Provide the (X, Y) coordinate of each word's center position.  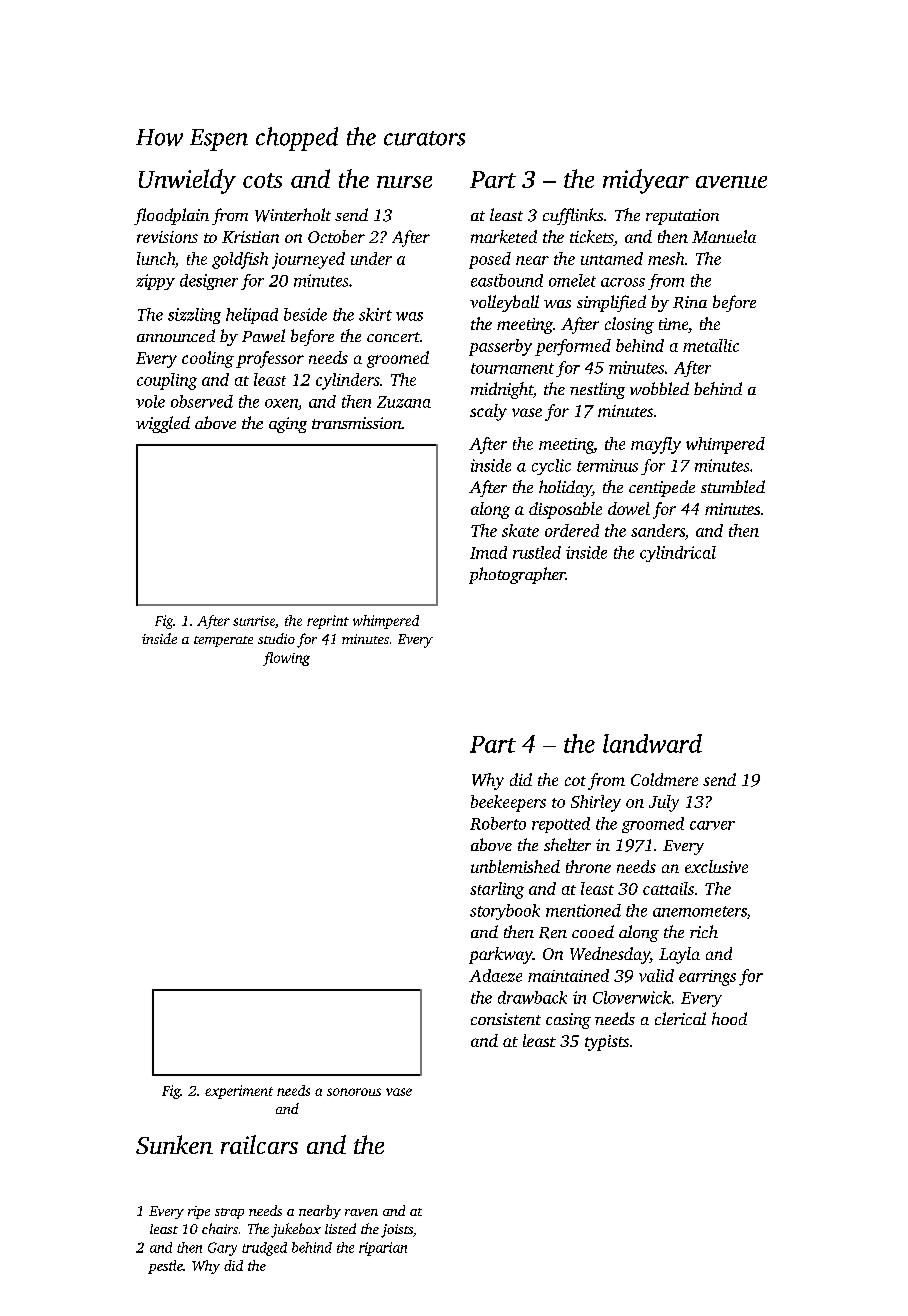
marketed (504, 236)
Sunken (174, 1144)
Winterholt (293, 215)
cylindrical (678, 554)
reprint (328, 622)
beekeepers (508, 803)
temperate (223, 641)
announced (176, 335)
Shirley (596, 803)
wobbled (659, 388)
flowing (286, 659)
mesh (666, 258)
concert (393, 337)
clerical (680, 1018)
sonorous (354, 1092)
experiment (239, 1092)
